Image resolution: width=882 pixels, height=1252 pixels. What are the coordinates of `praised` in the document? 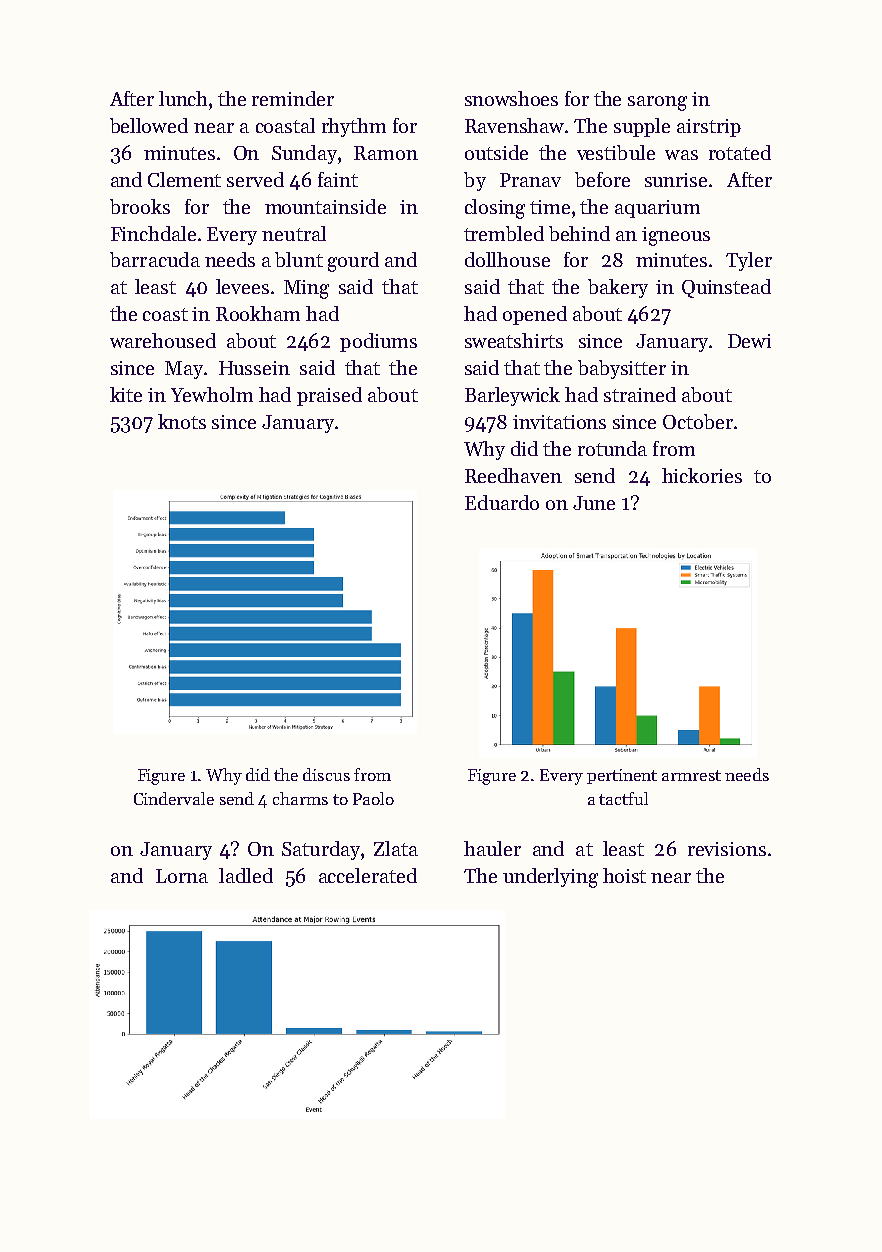 It's located at (329, 396).
